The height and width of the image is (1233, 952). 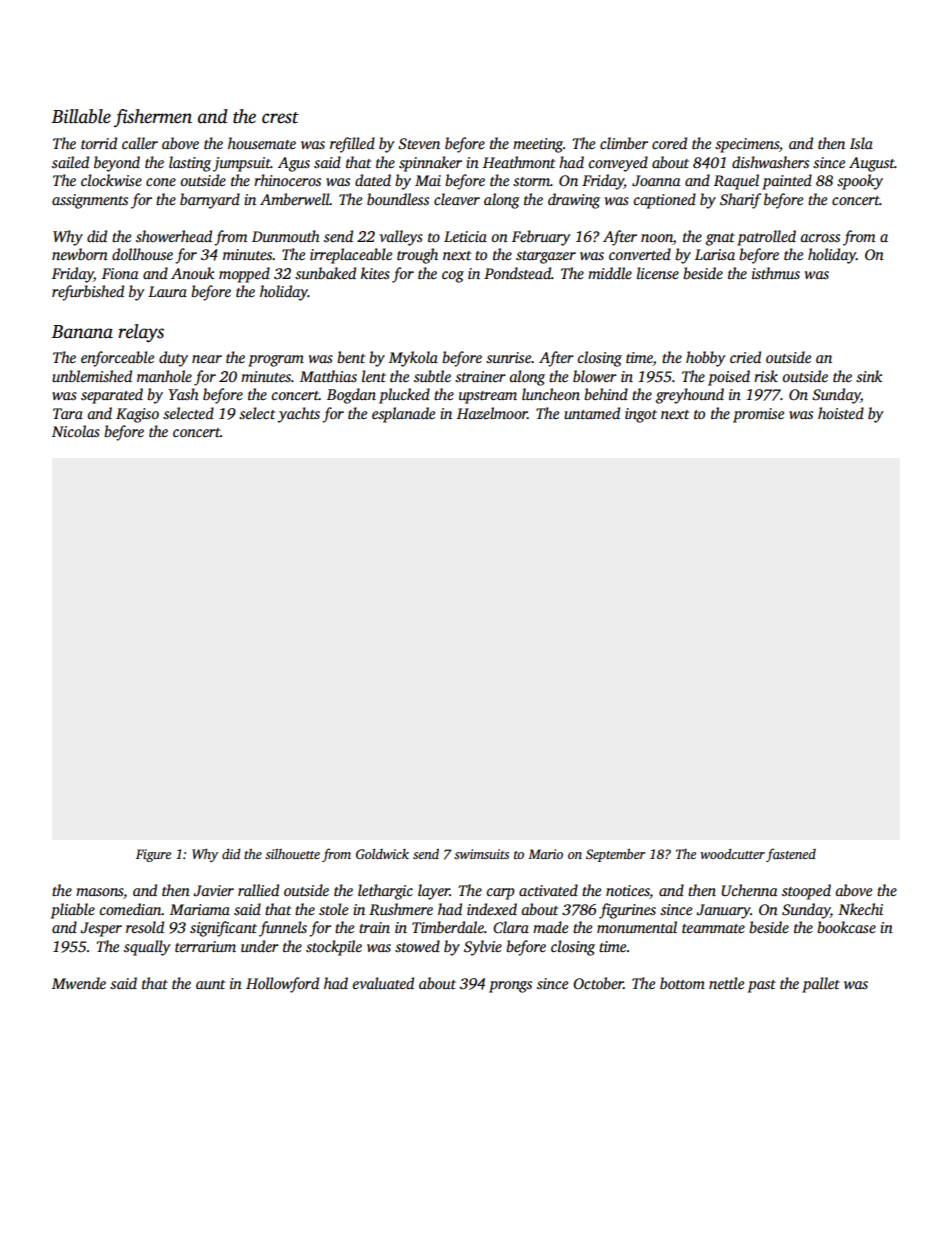 What do you see at coordinates (280, 118) in the image?
I see `crest` at bounding box center [280, 118].
